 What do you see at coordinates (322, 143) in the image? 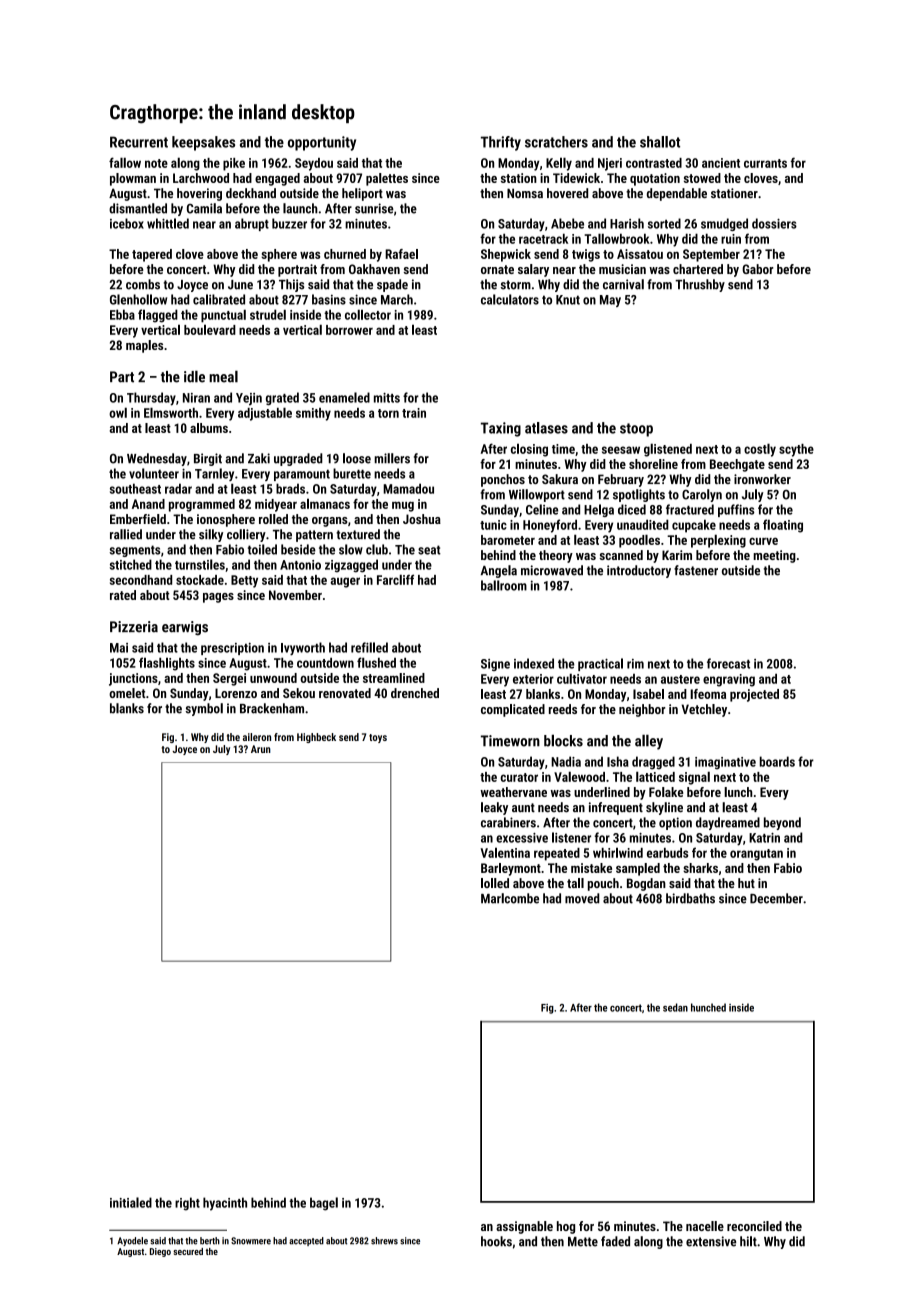
I see `opportunity` at bounding box center [322, 143].
